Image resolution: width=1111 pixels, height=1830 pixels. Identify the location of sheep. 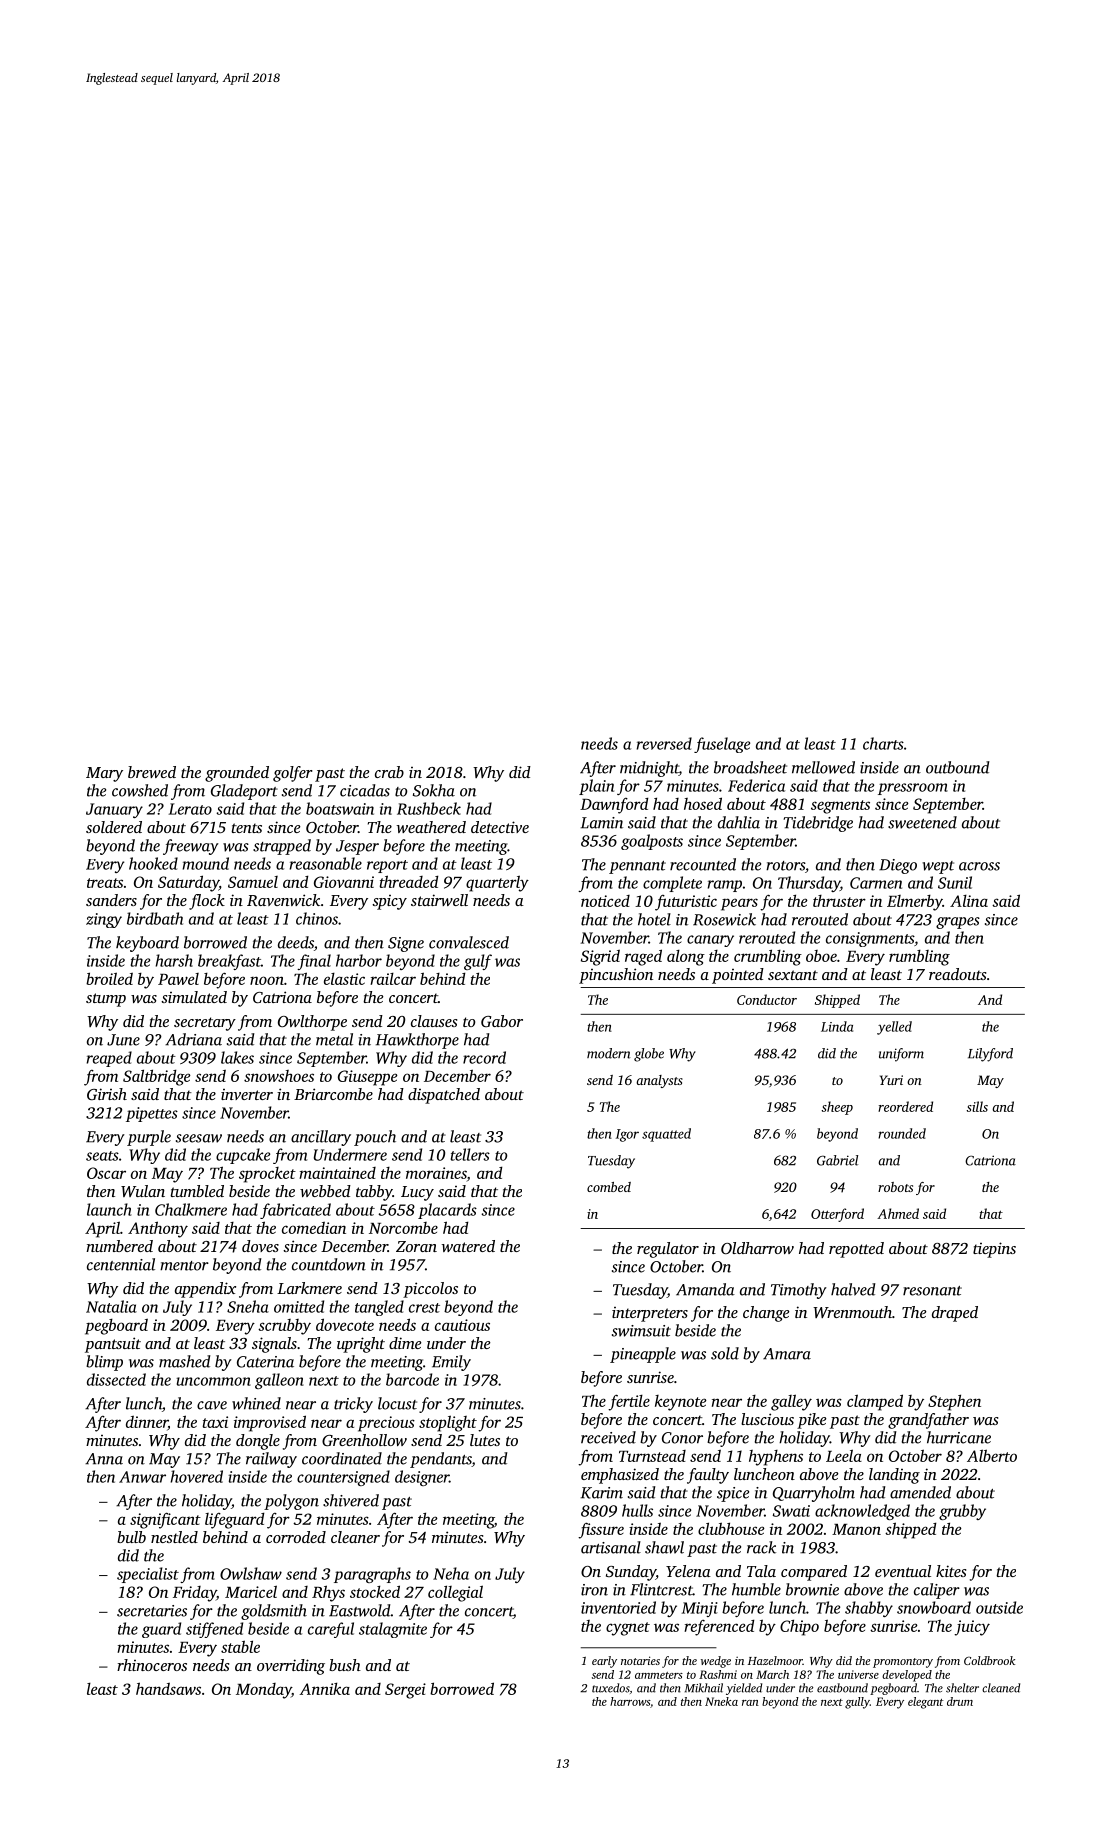
(837, 1108).
